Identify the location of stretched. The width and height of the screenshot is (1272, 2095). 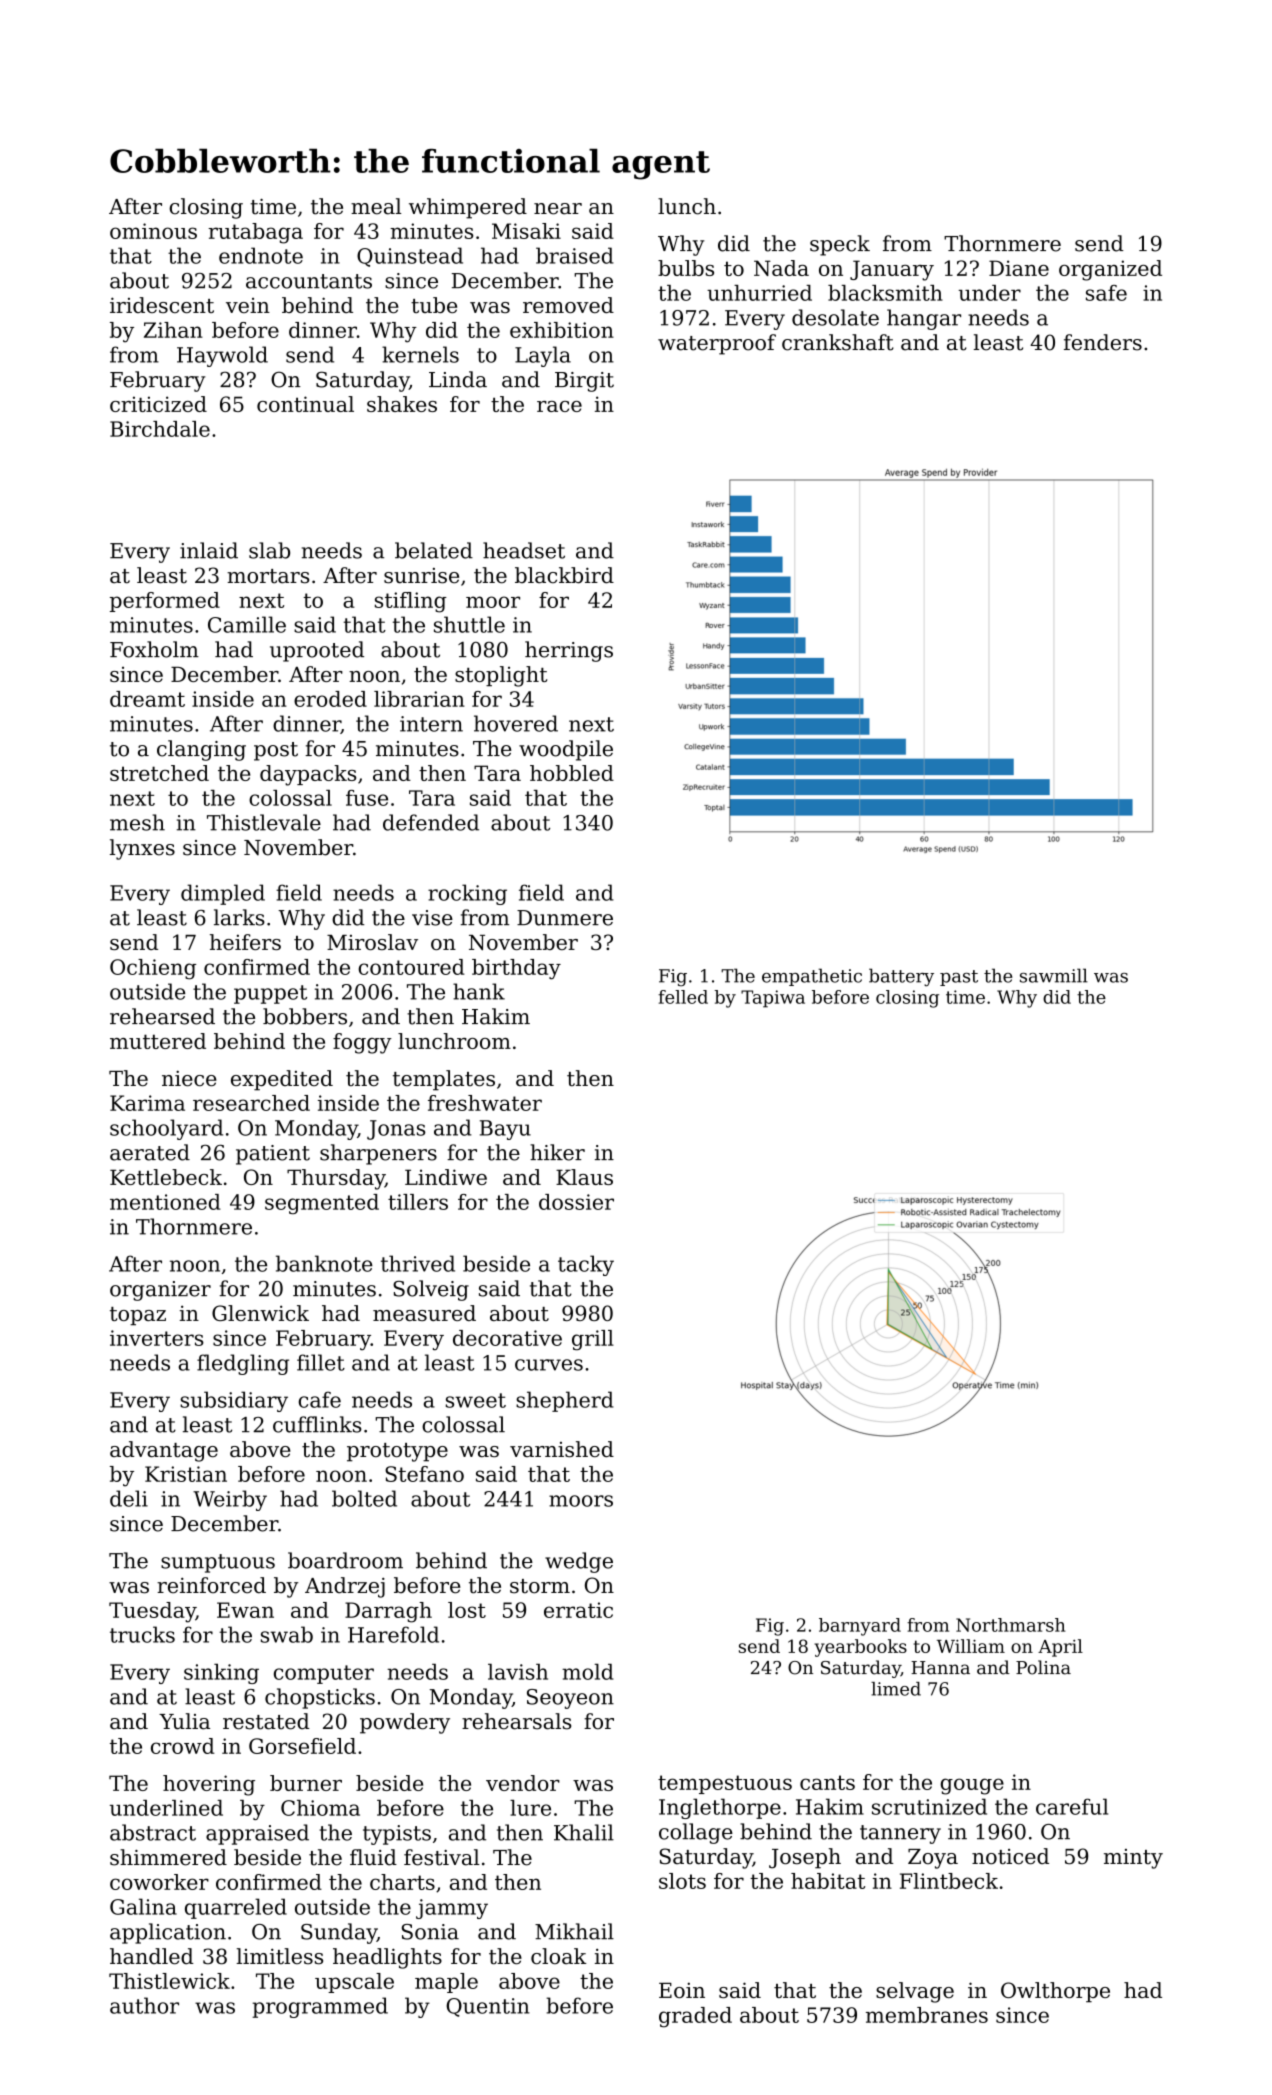
(159, 773).
